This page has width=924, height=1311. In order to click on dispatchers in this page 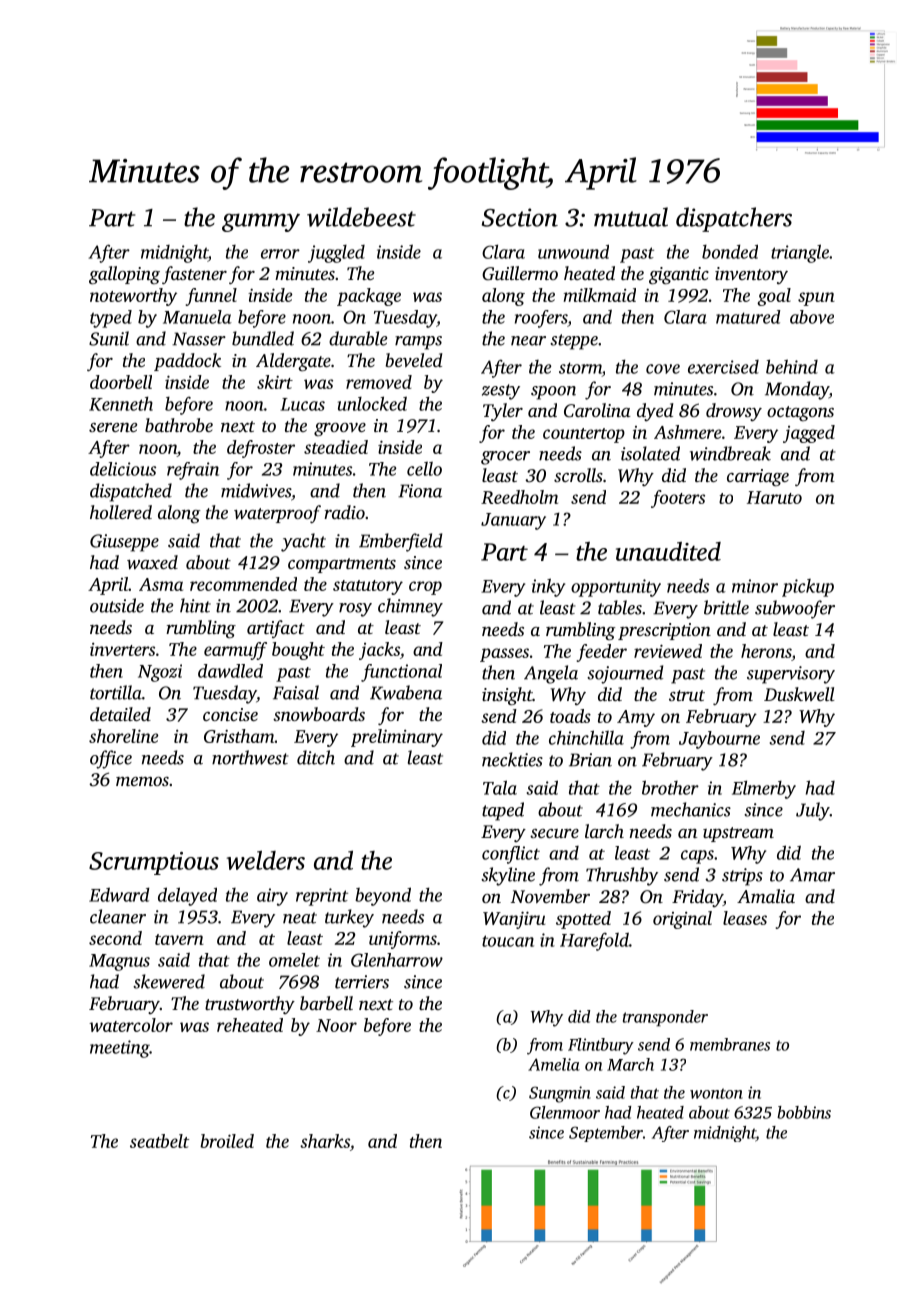, I will do `click(734, 219)`.
